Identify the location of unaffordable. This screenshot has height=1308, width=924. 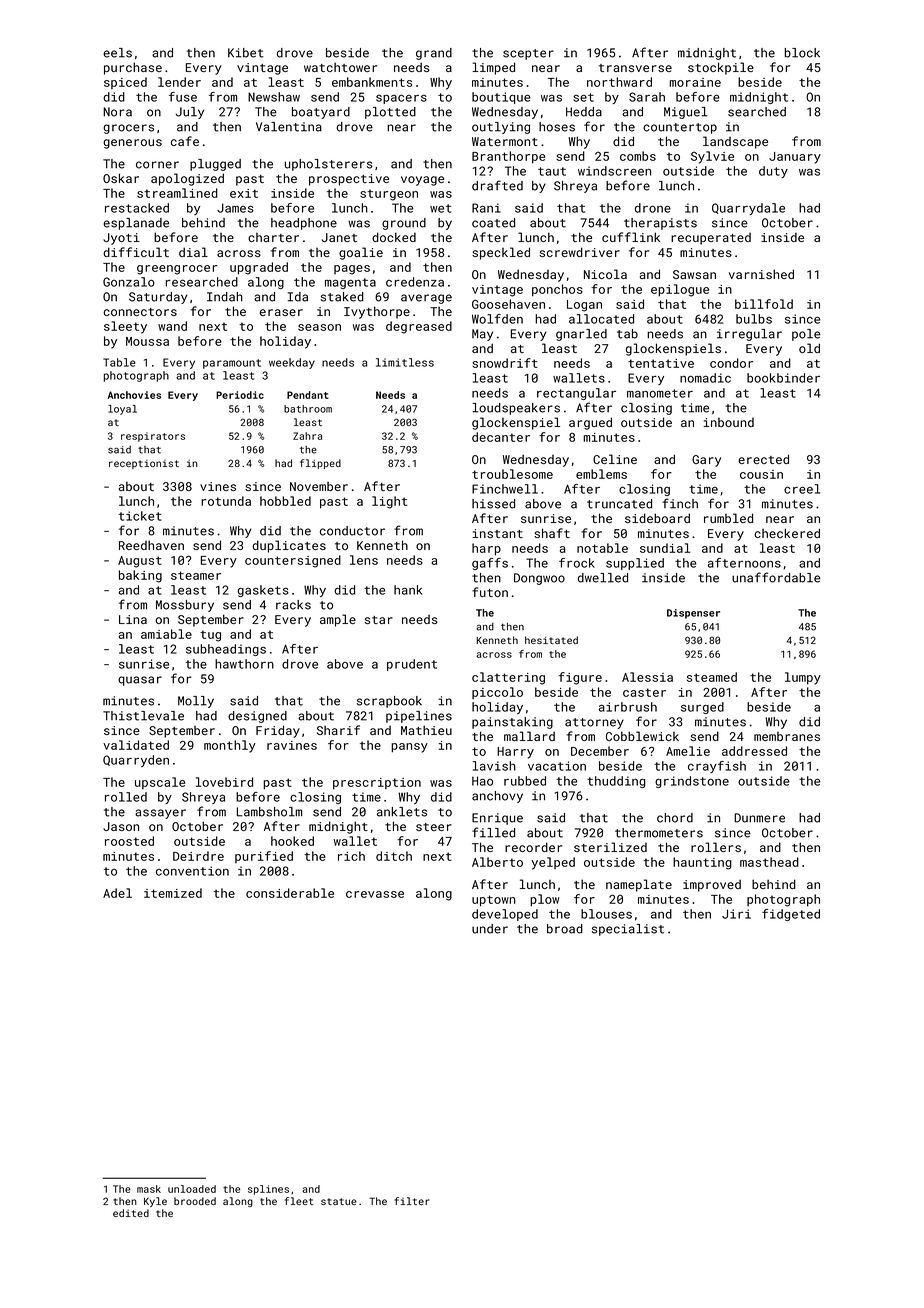
(776, 577).
